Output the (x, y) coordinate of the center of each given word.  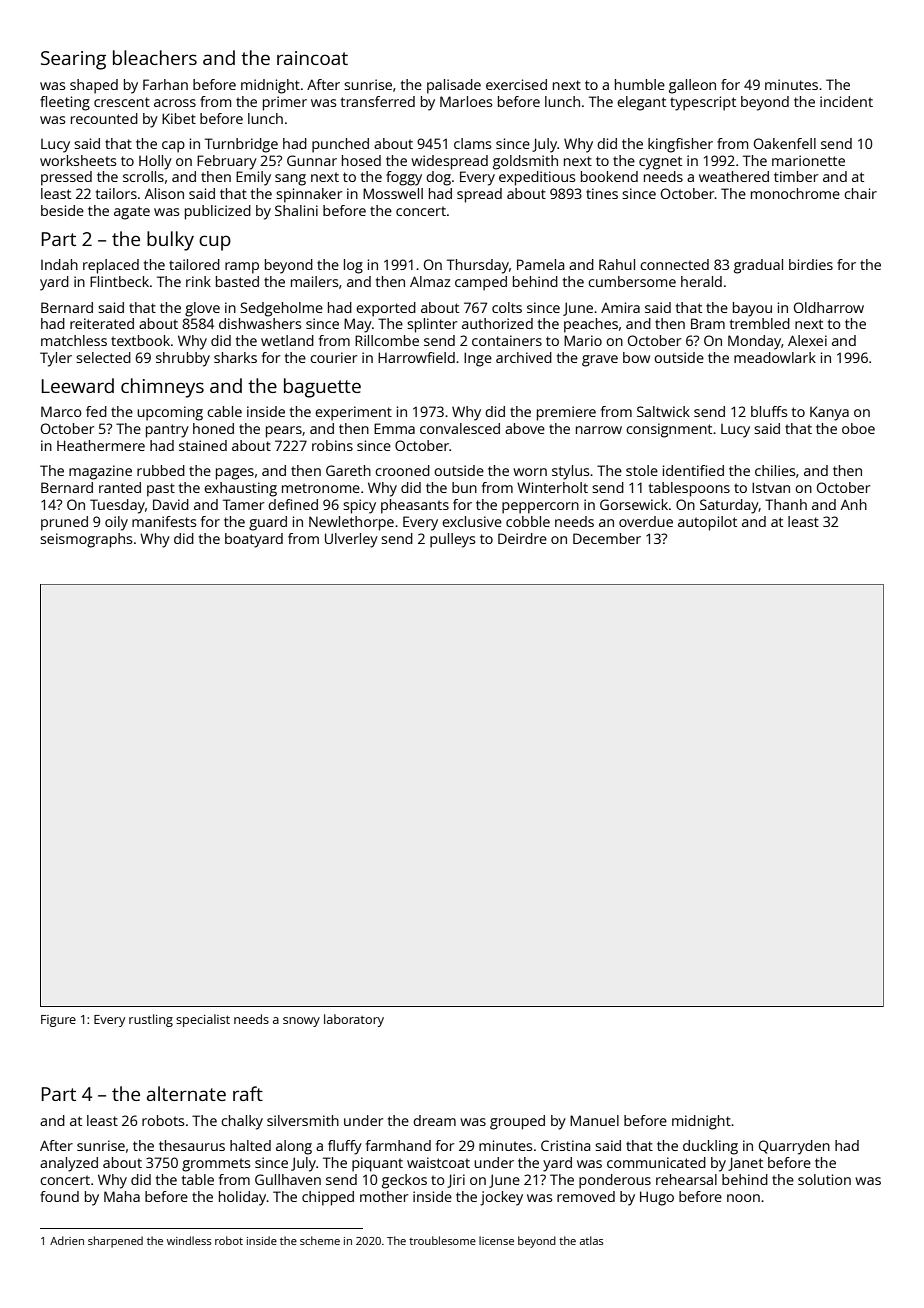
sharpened (115, 1242)
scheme (320, 1240)
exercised (516, 84)
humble (640, 84)
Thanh (786, 504)
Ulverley (351, 540)
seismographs (86, 540)
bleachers (155, 57)
